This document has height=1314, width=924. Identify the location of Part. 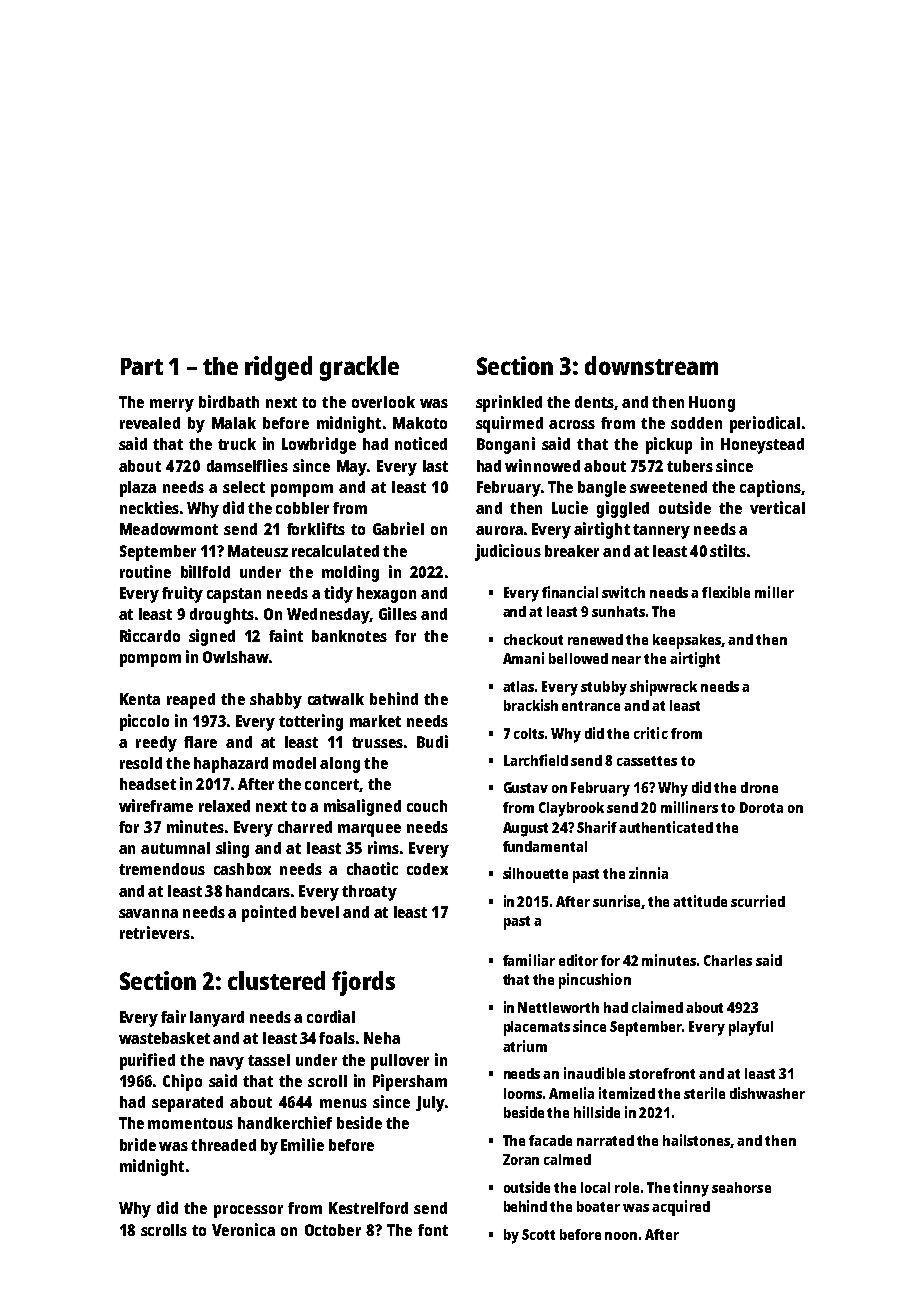
(142, 366).
